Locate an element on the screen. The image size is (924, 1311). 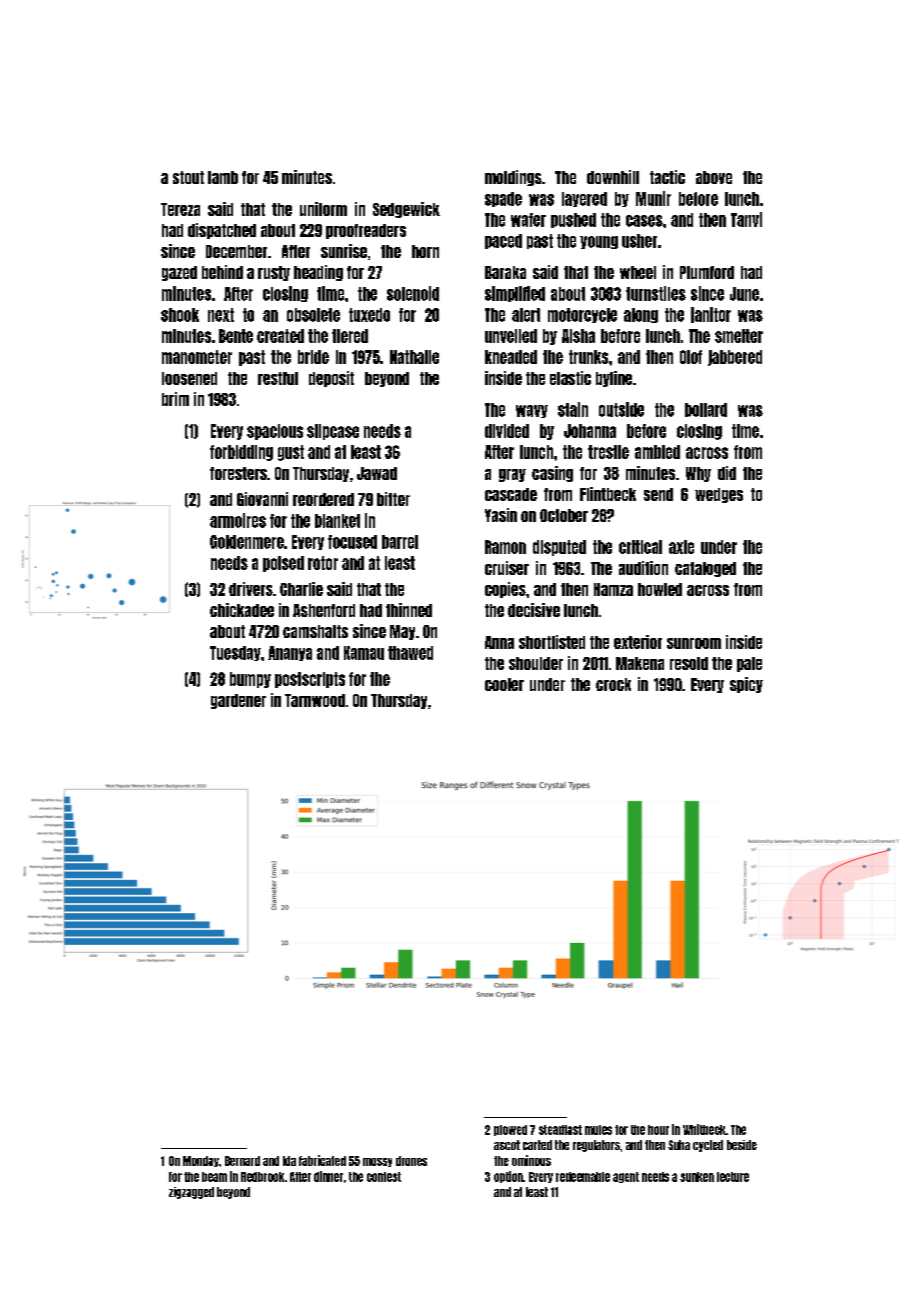
gazed is located at coordinates (179, 273).
